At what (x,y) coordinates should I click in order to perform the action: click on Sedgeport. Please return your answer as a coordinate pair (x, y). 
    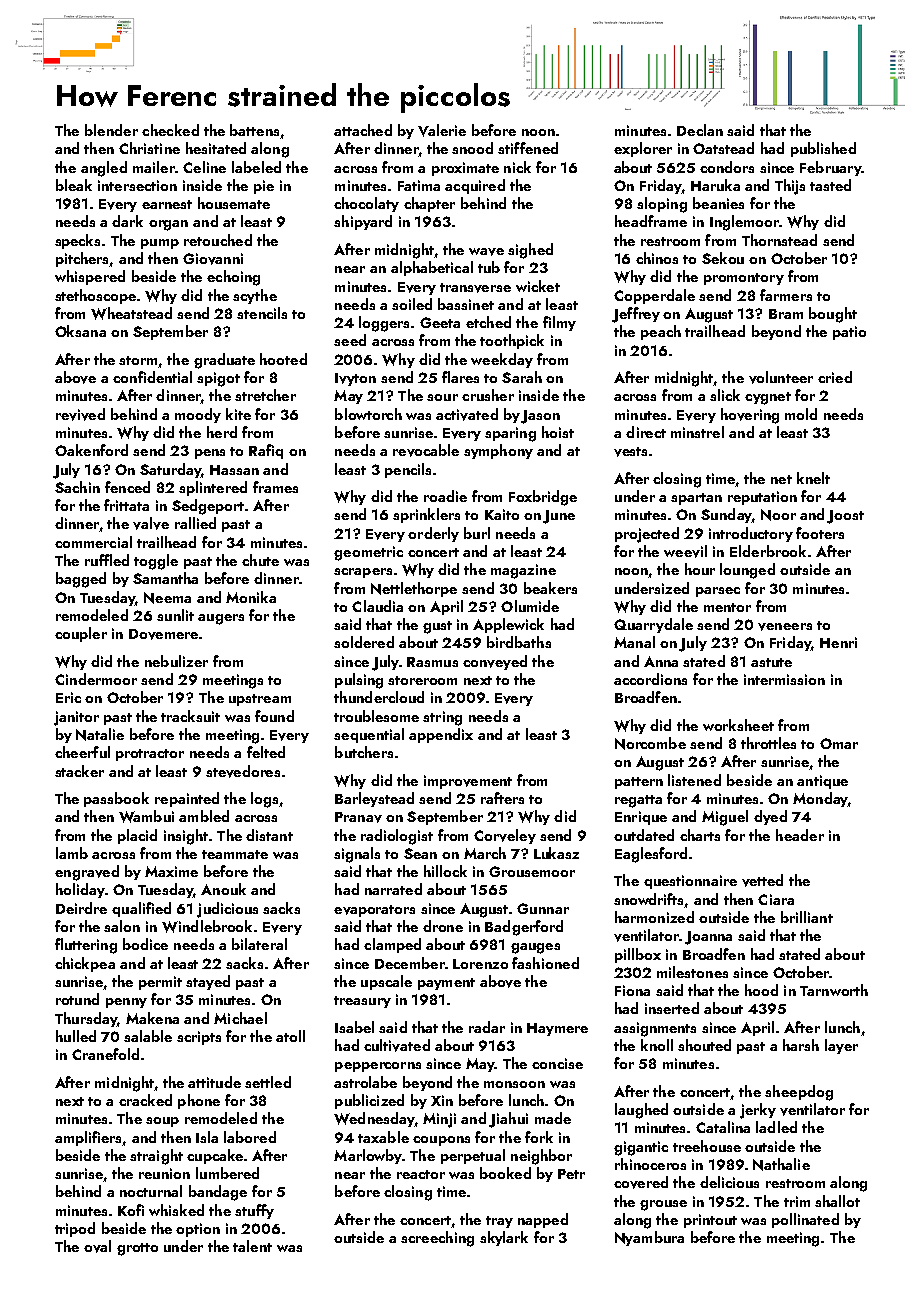
    Looking at the image, I should click on (208, 507).
